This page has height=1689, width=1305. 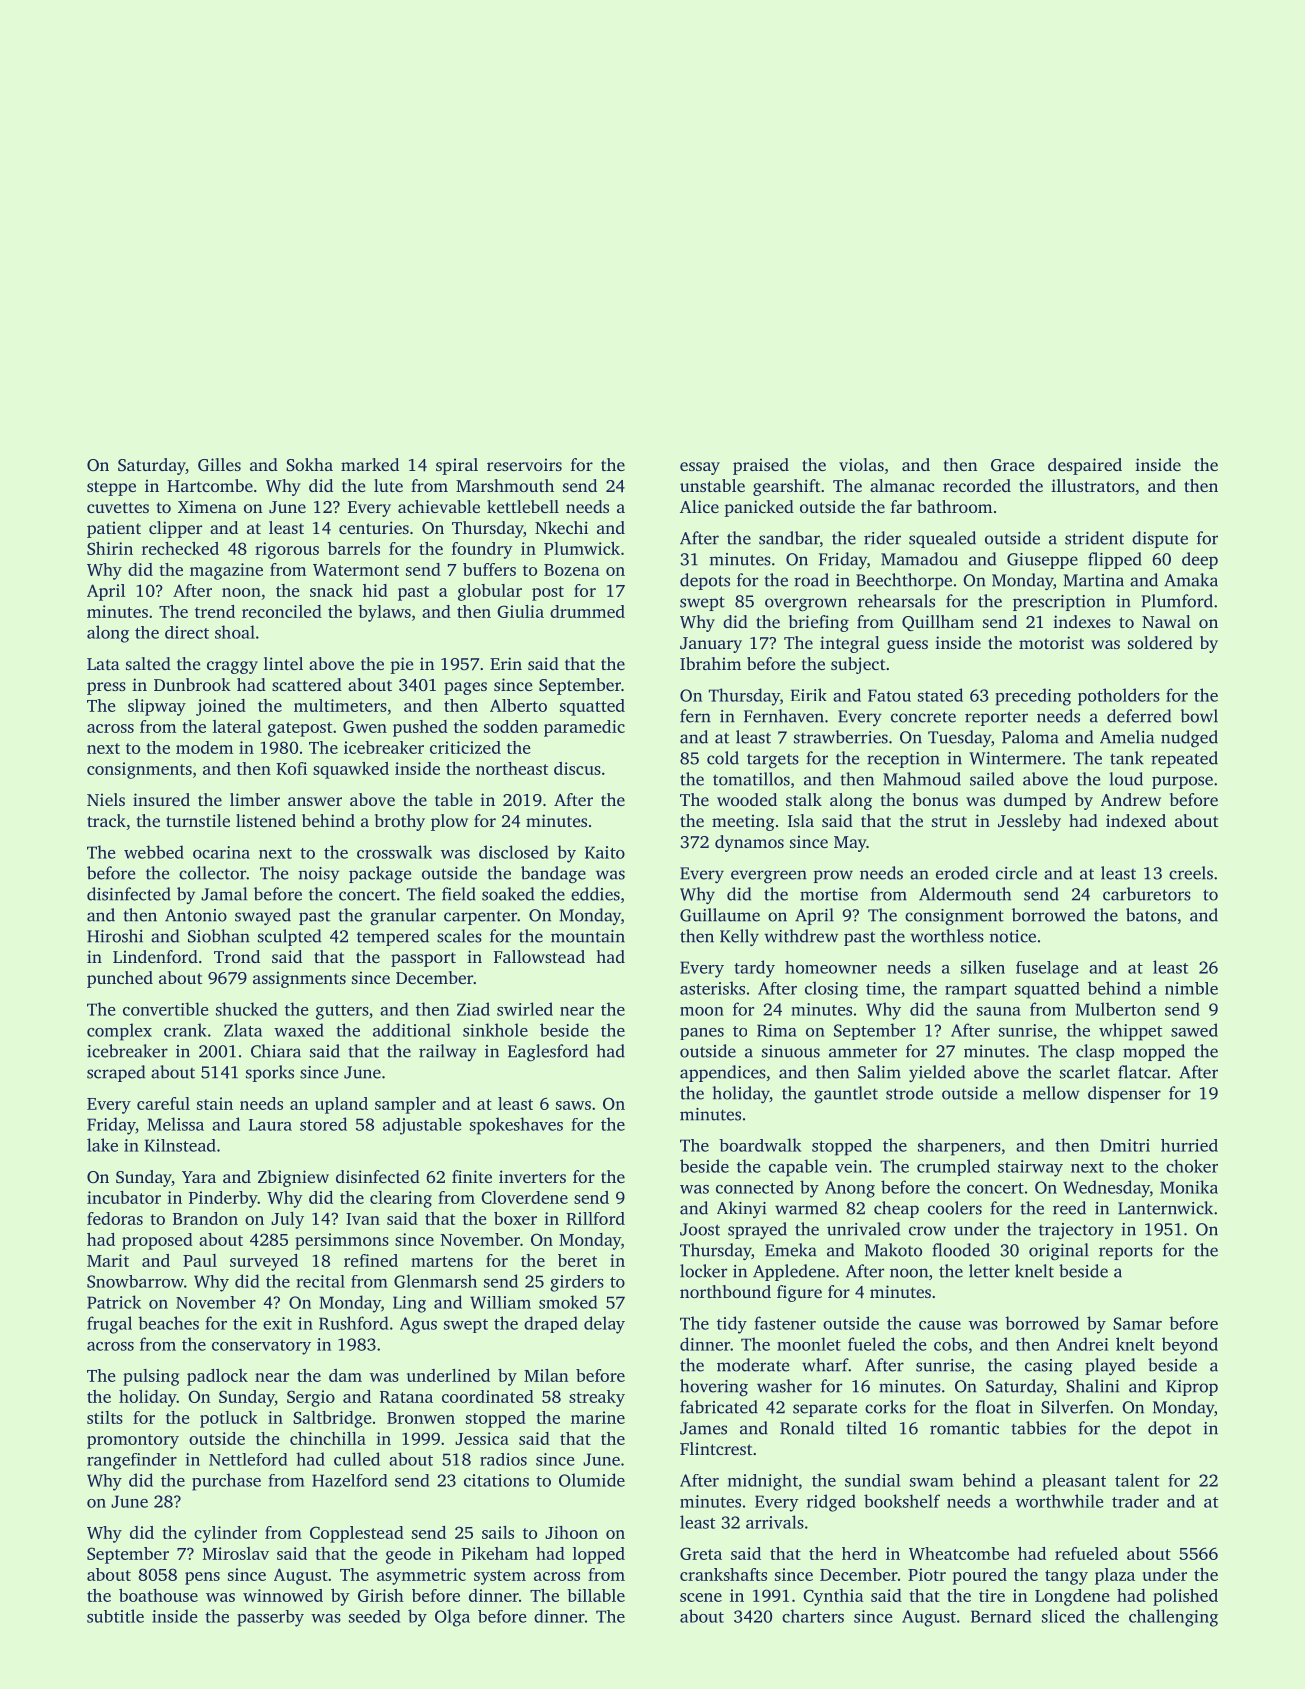 What do you see at coordinates (1177, 601) in the page?
I see `Plumford` at bounding box center [1177, 601].
